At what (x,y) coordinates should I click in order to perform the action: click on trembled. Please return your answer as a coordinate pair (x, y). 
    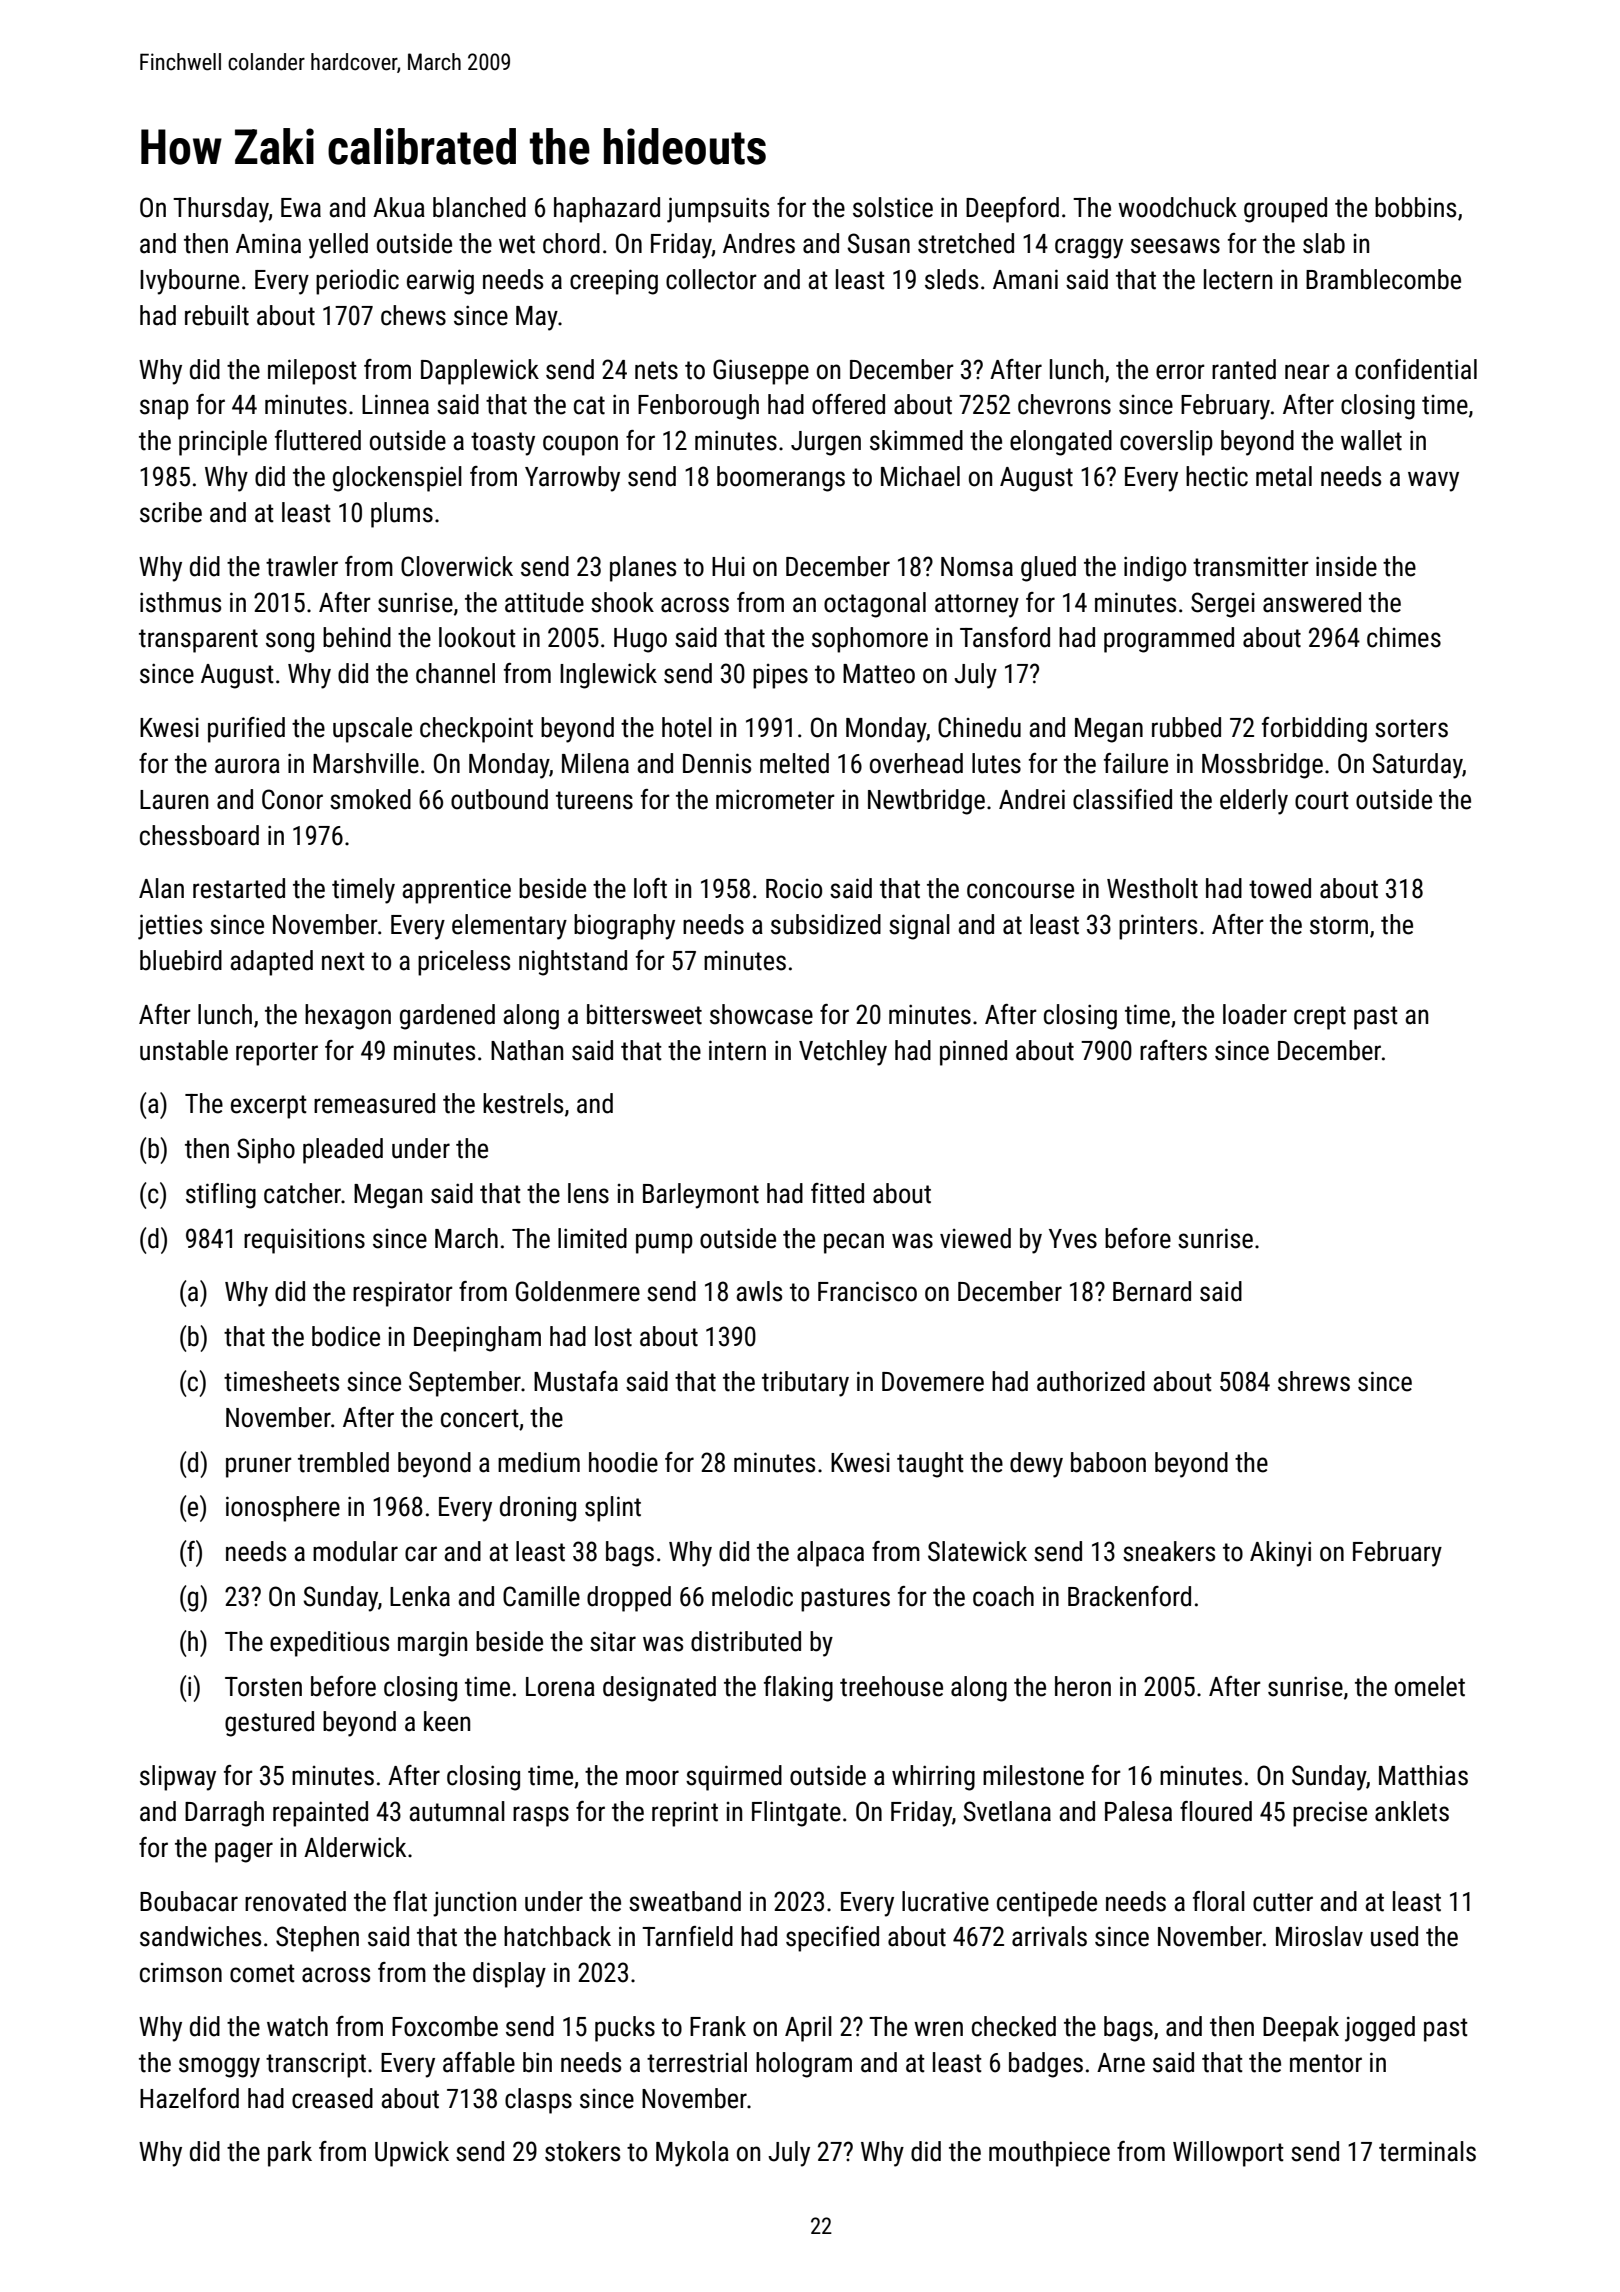
    Looking at the image, I should click on (343, 1462).
